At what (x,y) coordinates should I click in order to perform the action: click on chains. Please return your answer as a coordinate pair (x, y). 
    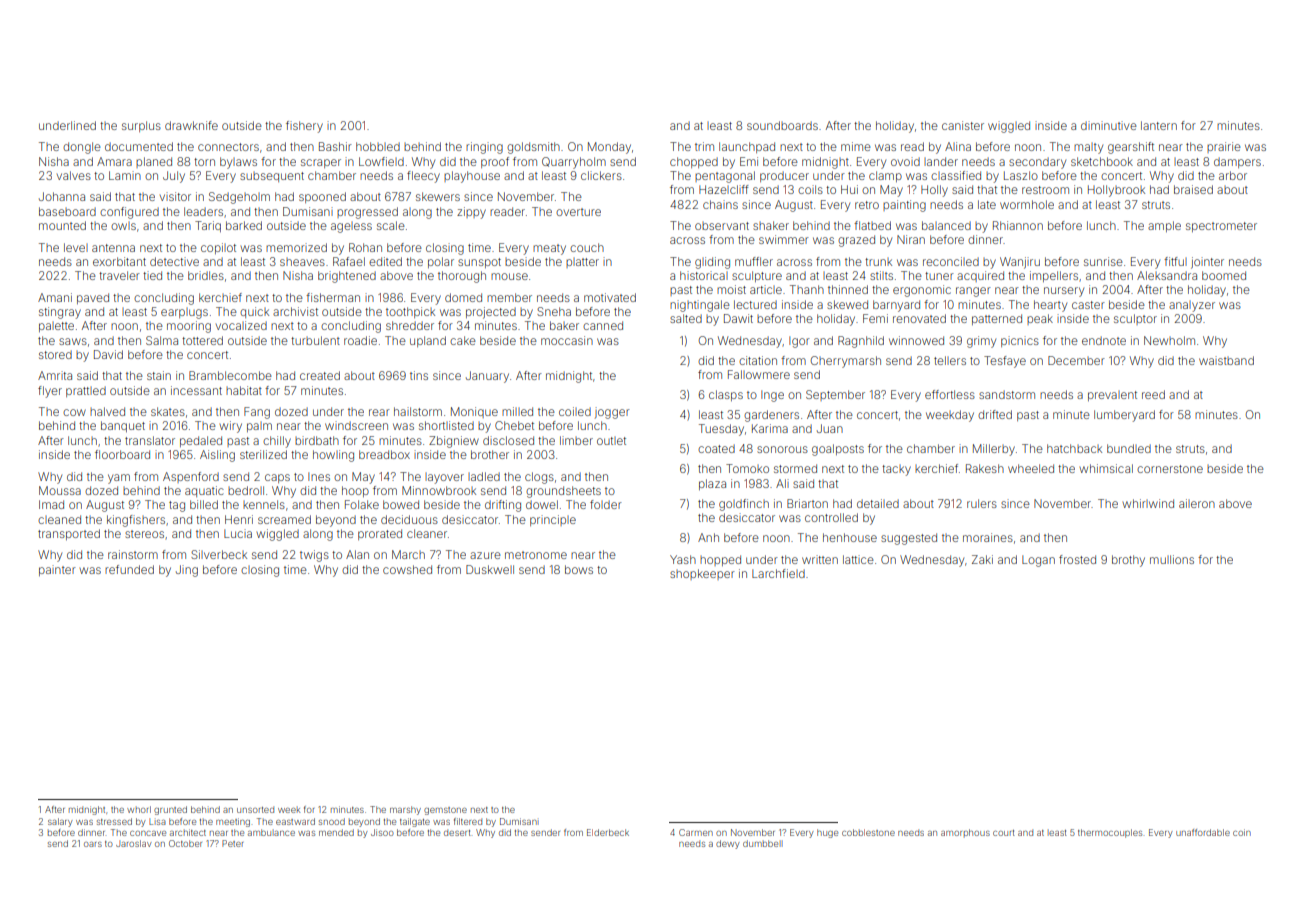
    Looking at the image, I should click on (720, 204).
